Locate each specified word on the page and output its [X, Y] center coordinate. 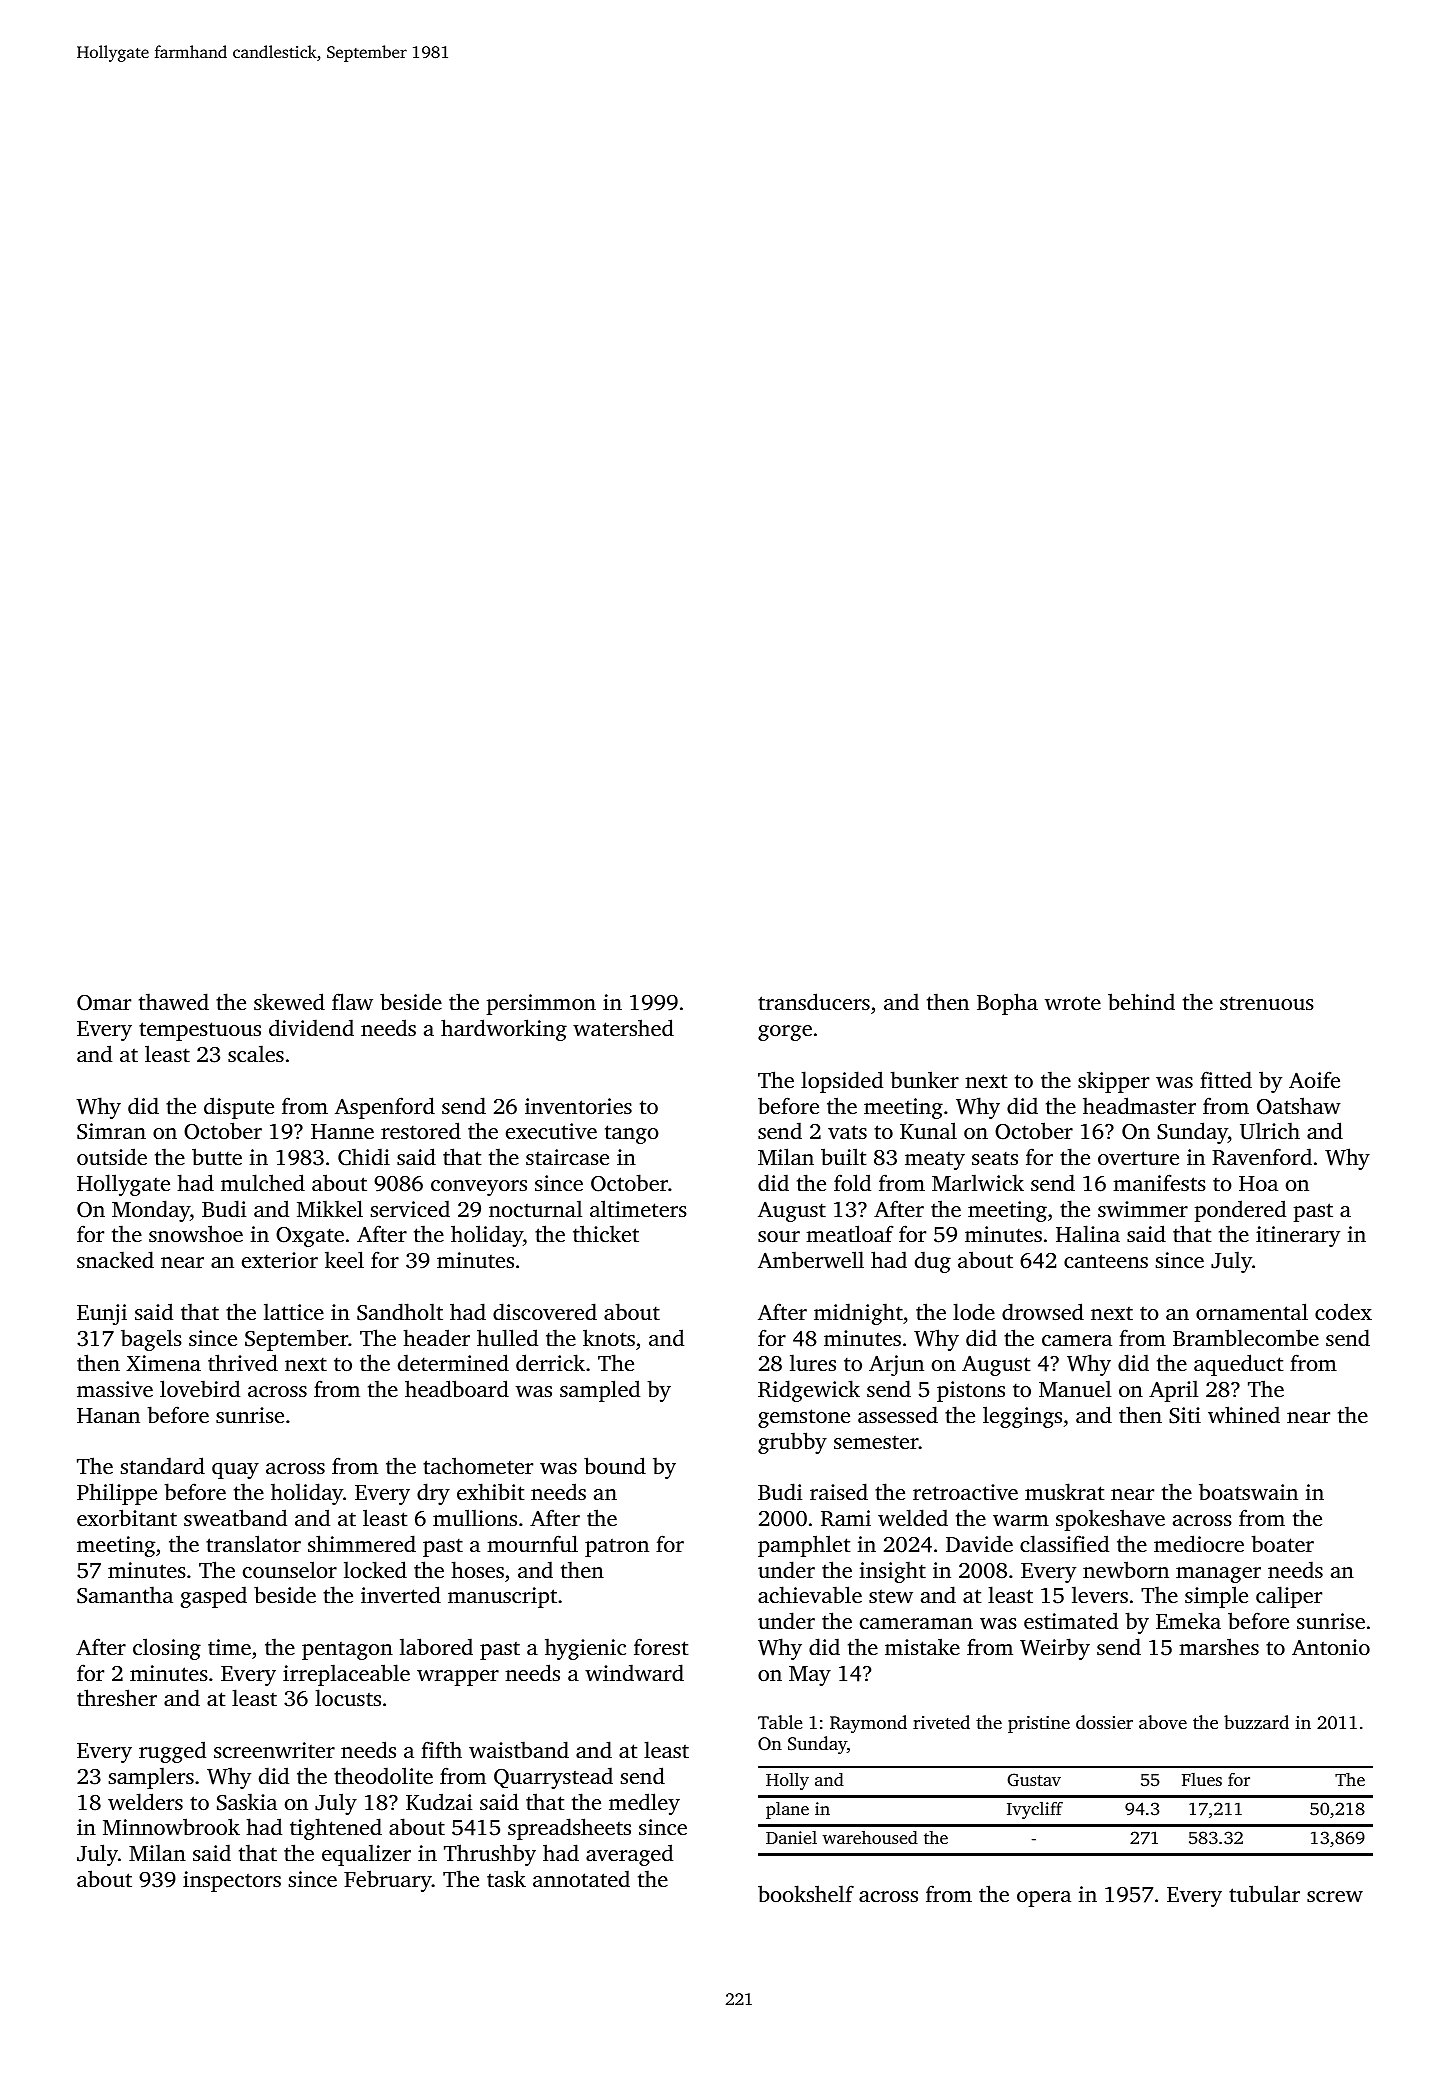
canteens [1106, 1261]
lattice [294, 1311]
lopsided [842, 1082]
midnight [858, 1314]
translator [253, 1543]
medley [644, 1804]
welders [145, 1801]
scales [256, 1053]
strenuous [1267, 1003]
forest [661, 1646]
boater [1282, 1543]
